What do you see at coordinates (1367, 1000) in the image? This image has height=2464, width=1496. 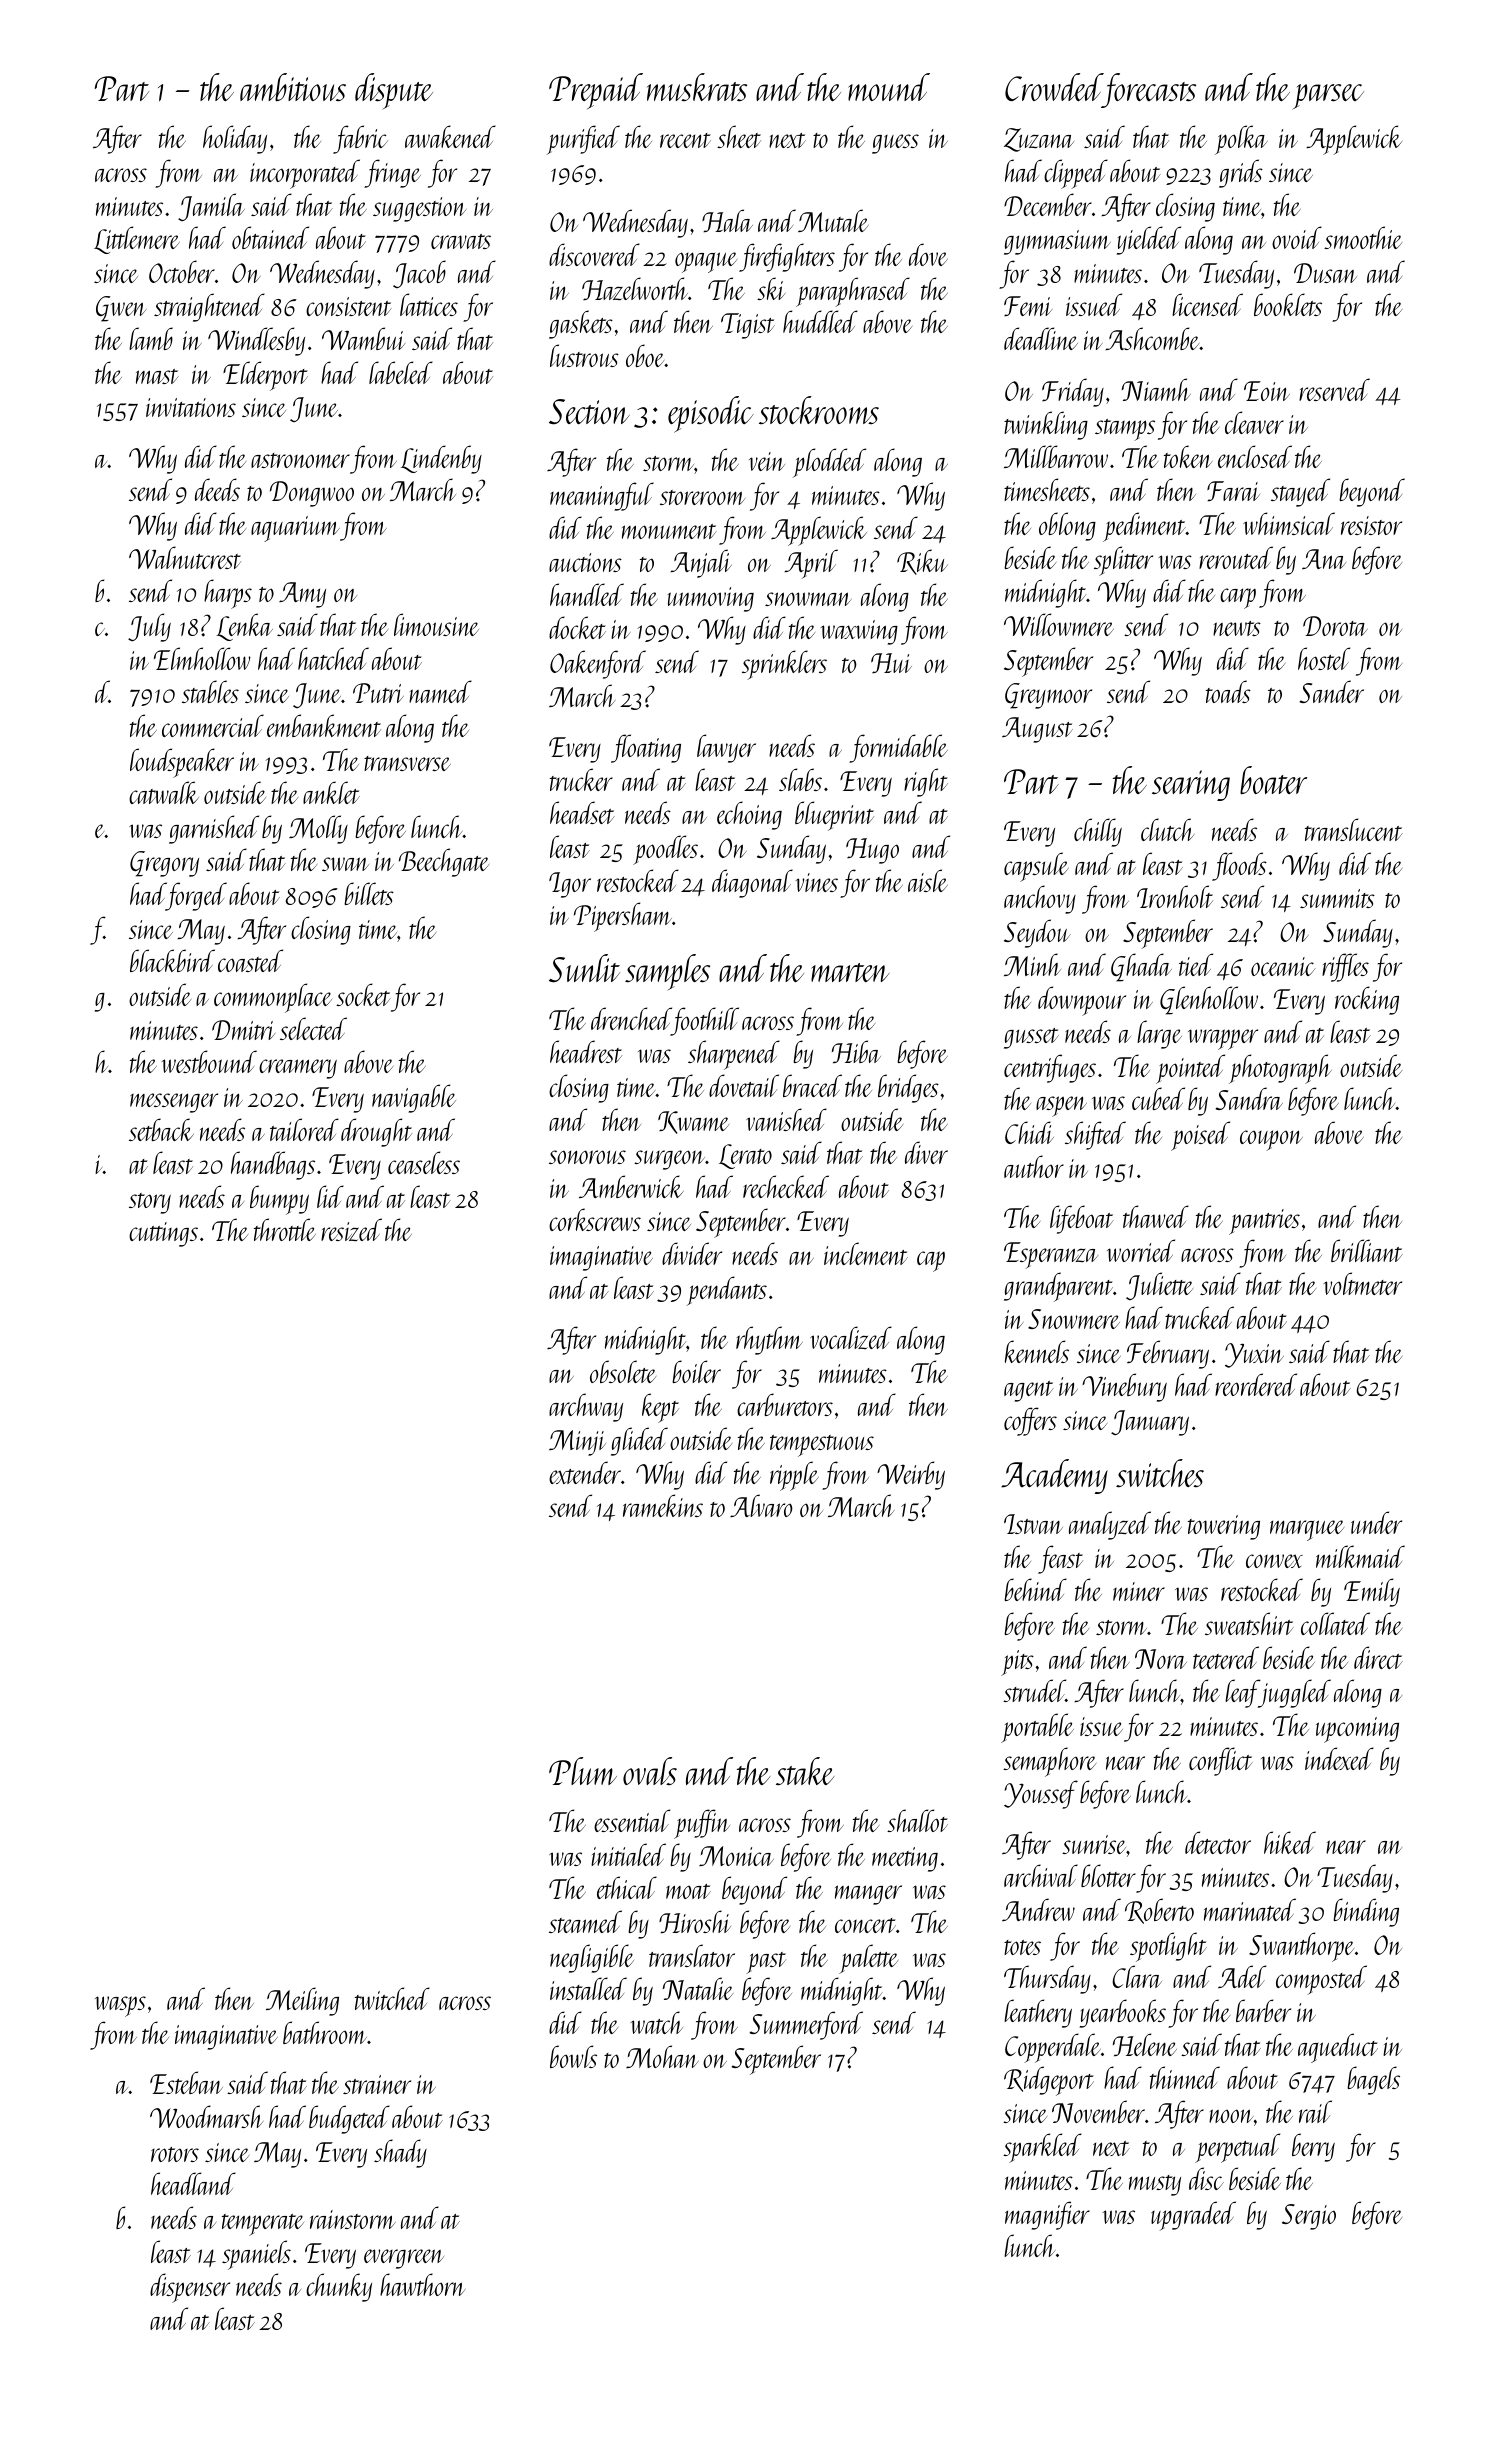 I see `rocking` at bounding box center [1367, 1000].
